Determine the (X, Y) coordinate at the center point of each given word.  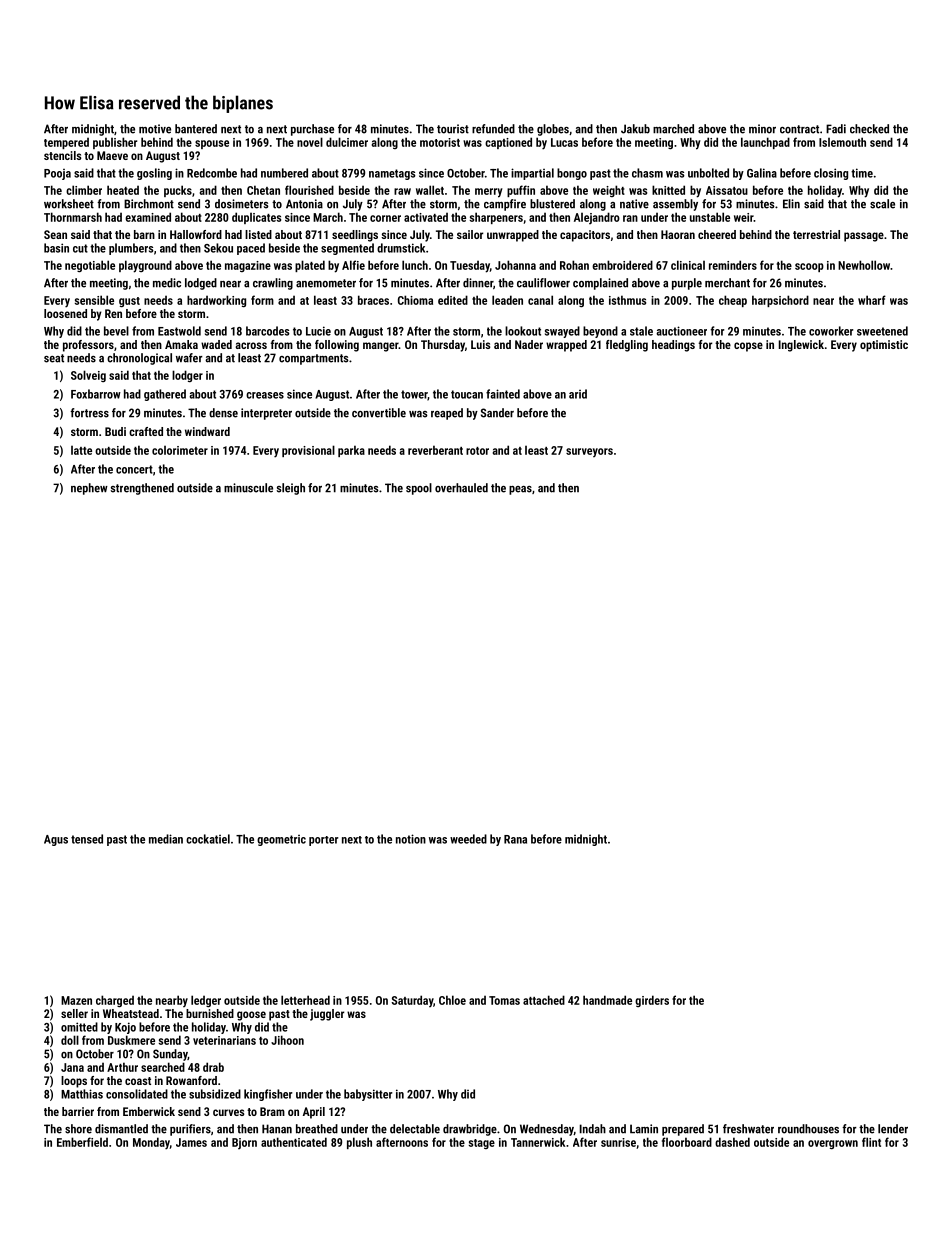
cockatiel (208, 839)
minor (762, 129)
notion (411, 839)
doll (70, 1040)
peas (520, 490)
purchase (312, 130)
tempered (66, 143)
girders (652, 1001)
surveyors (589, 452)
